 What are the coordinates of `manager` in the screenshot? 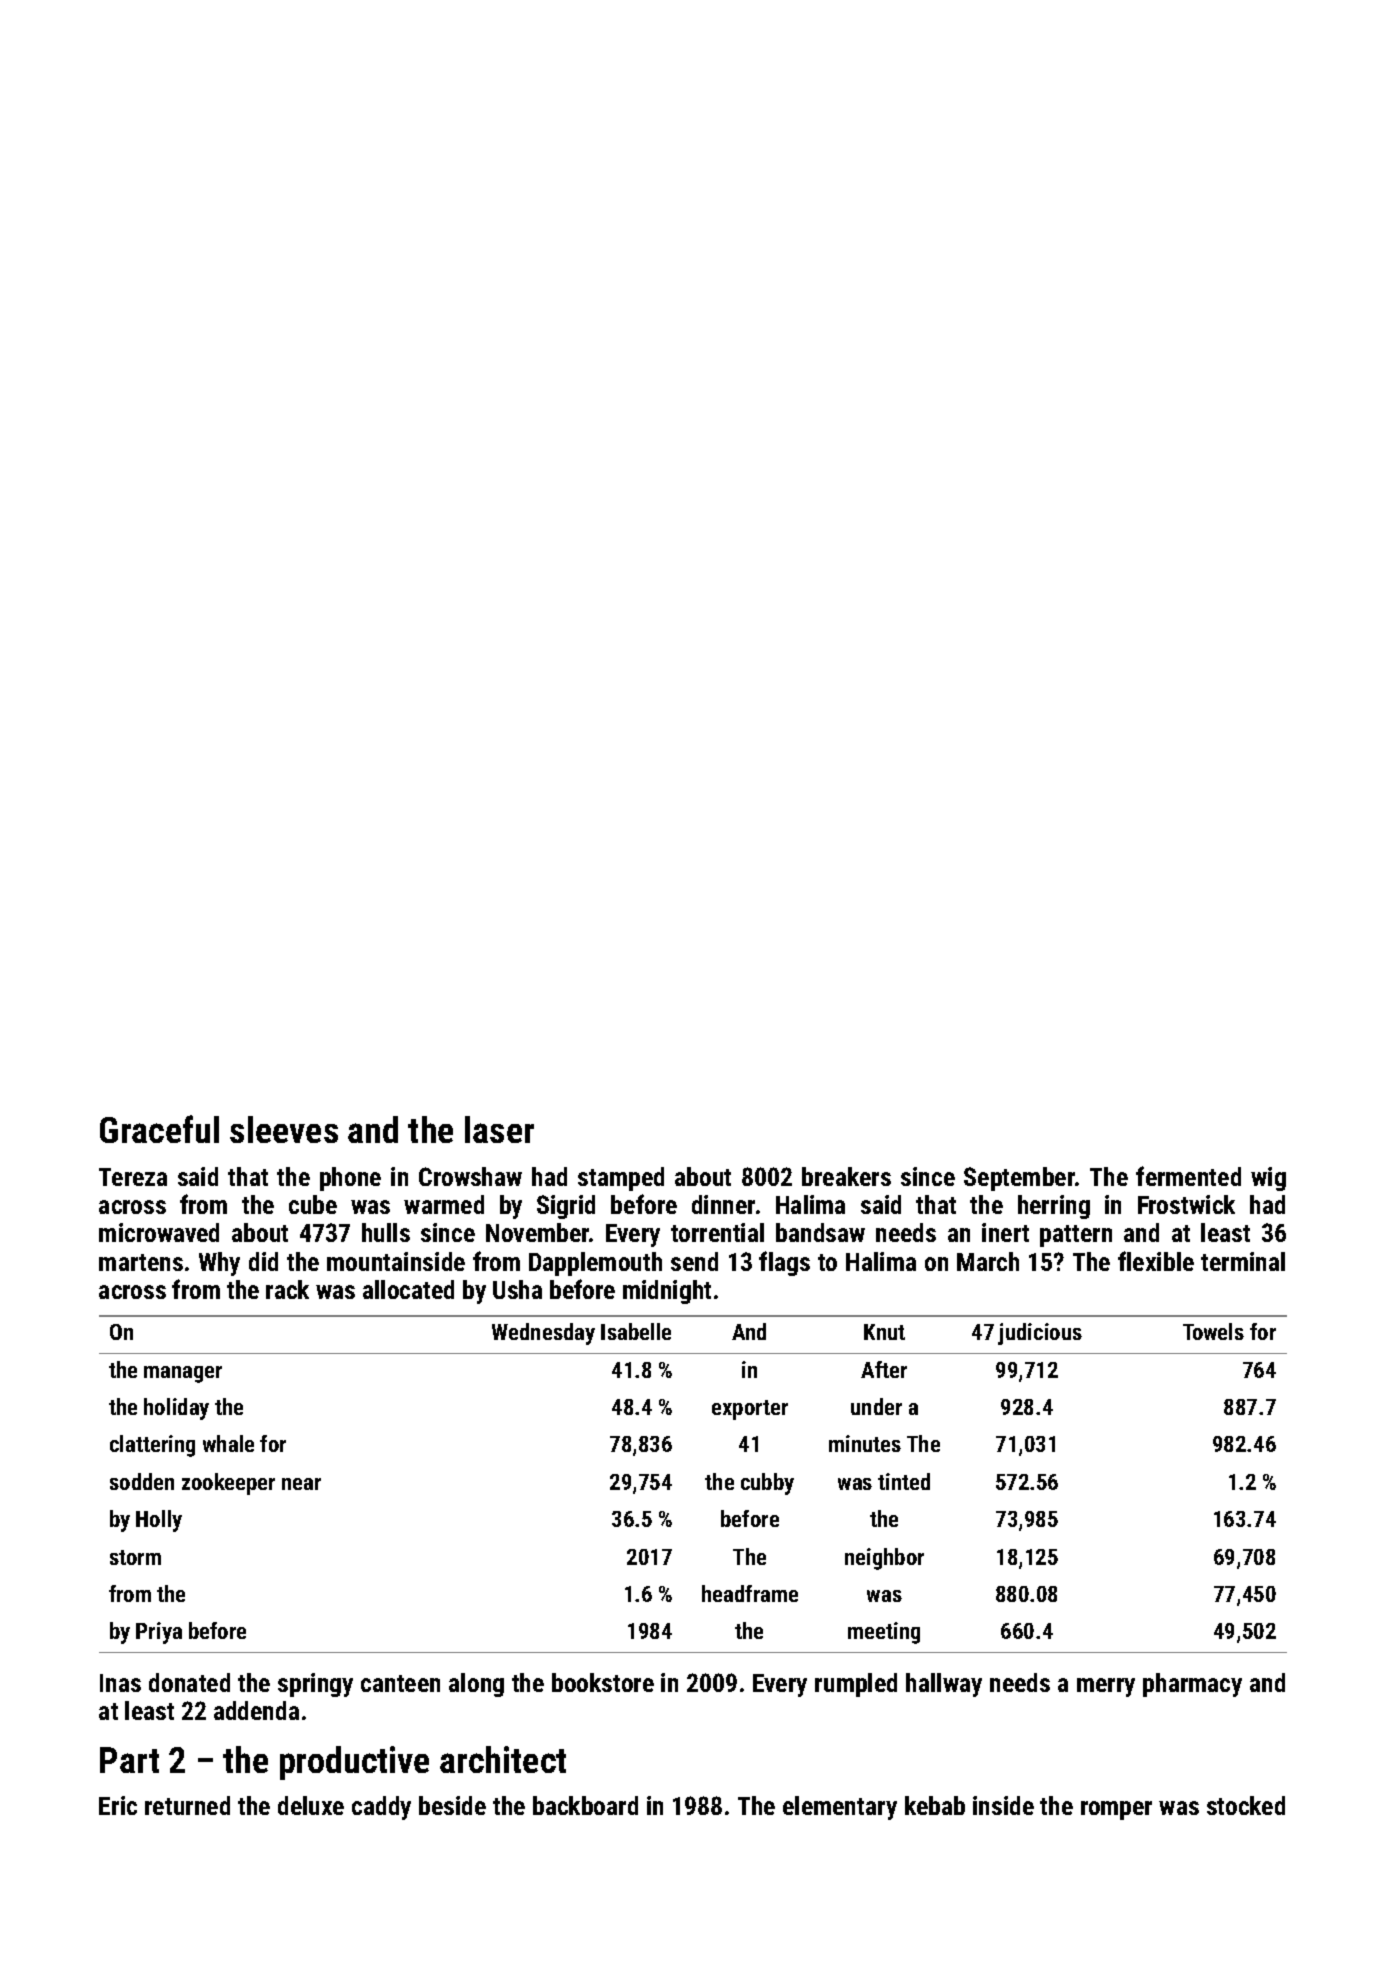 It's located at (183, 1374).
